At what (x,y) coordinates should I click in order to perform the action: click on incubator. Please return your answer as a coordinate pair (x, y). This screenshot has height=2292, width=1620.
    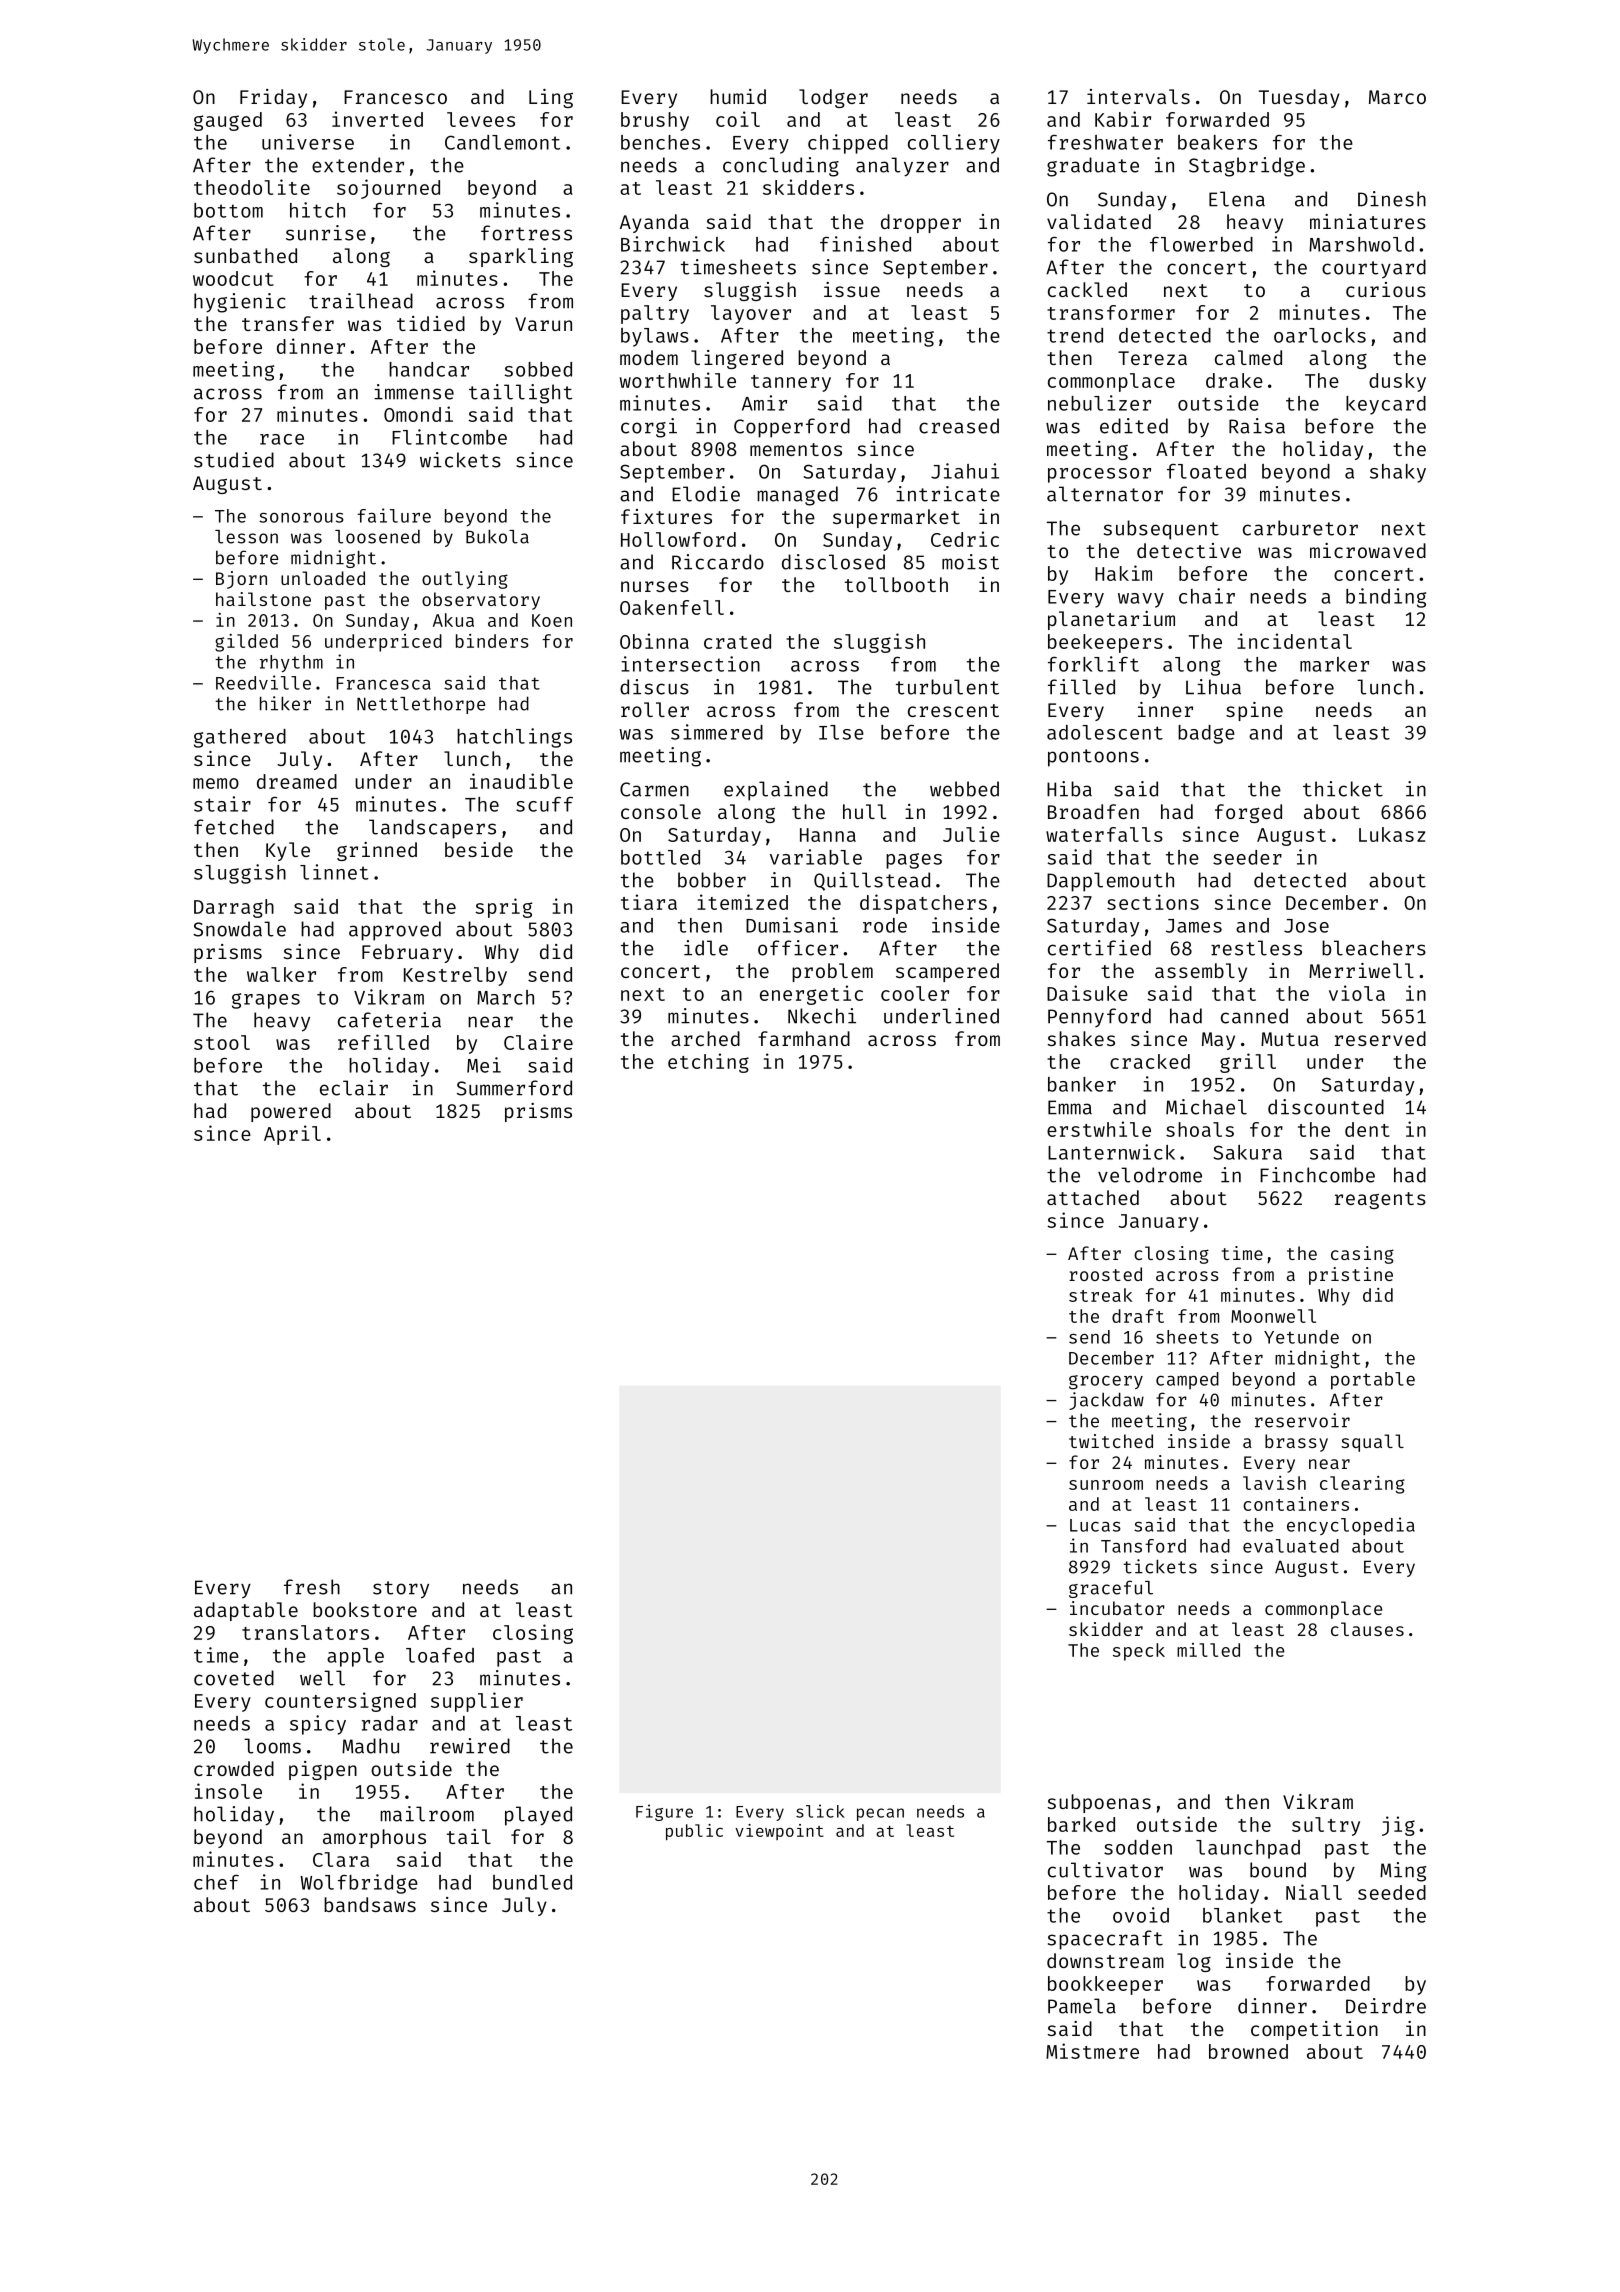
    Looking at the image, I should click on (1117, 1608).
